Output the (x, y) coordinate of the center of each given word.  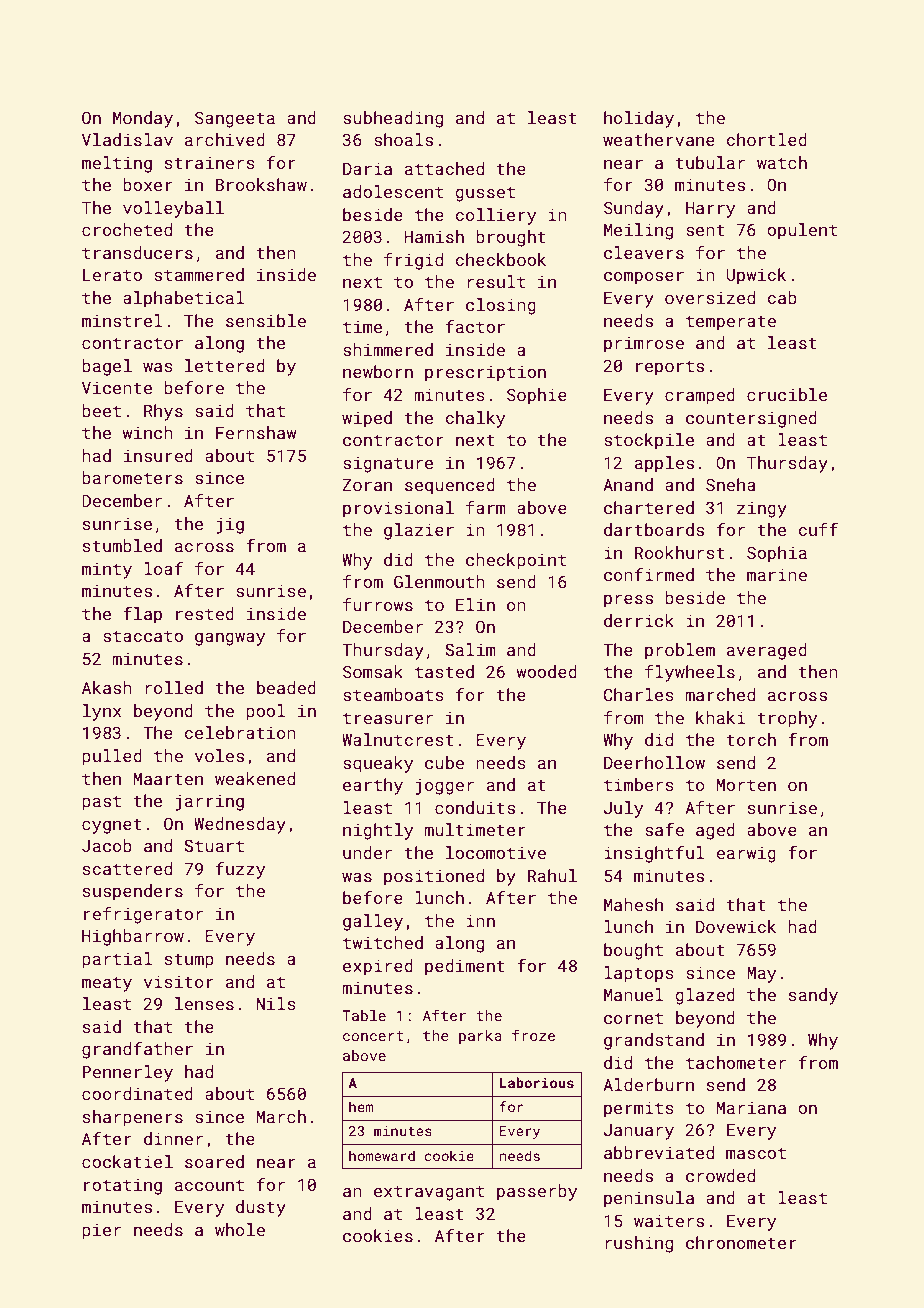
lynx (102, 712)
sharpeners (133, 1118)
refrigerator (143, 915)
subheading (393, 119)
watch (782, 162)
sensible (266, 320)
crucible (787, 394)
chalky (475, 419)
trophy (787, 719)
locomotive (496, 852)
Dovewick (736, 926)
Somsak (373, 671)
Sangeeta (235, 119)
